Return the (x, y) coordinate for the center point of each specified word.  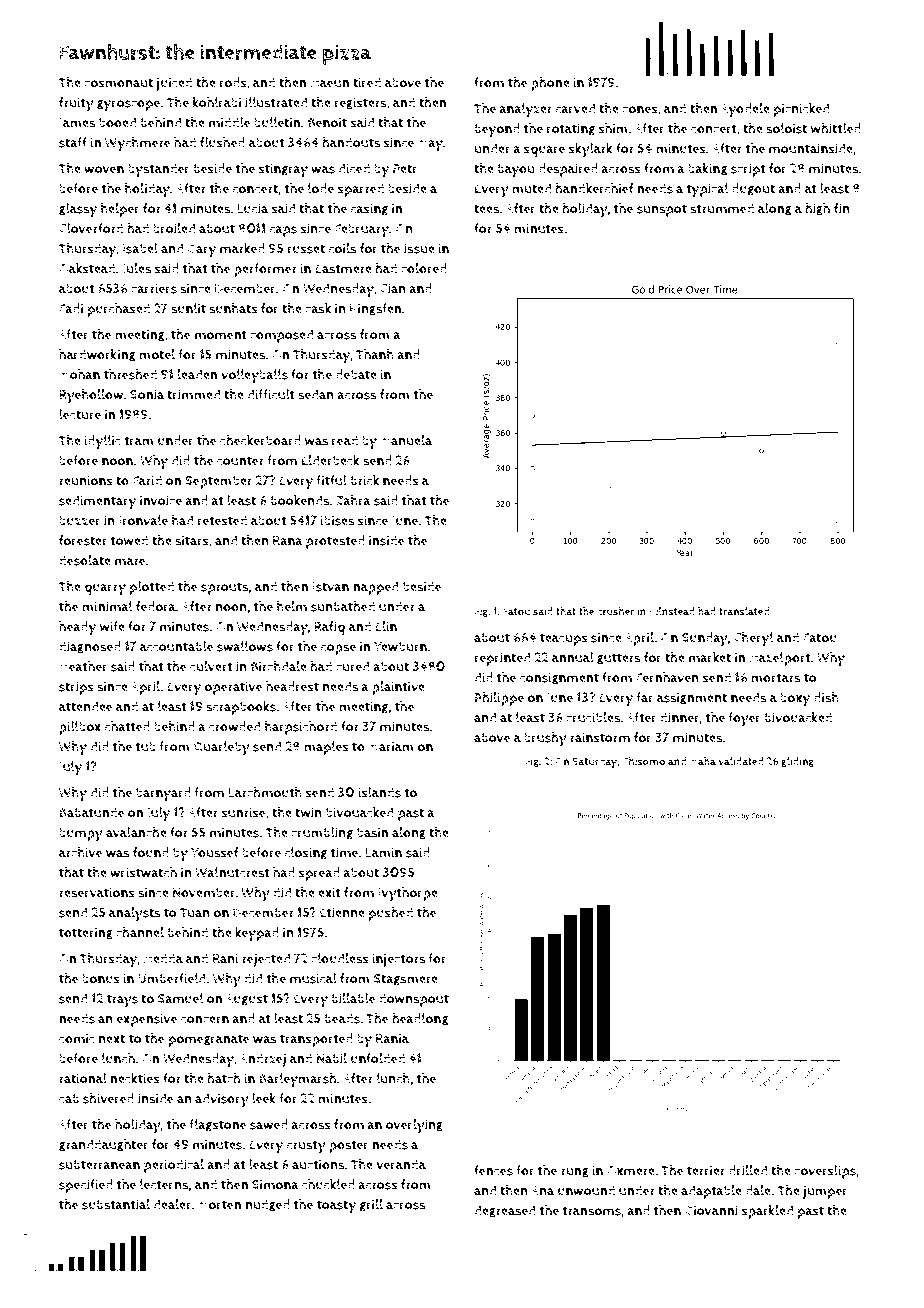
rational (83, 1078)
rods (233, 82)
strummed (722, 208)
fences (493, 1170)
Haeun (330, 83)
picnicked (801, 110)
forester (83, 540)
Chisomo (643, 761)
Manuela (406, 440)
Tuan (195, 913)
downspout (414, 1000)
